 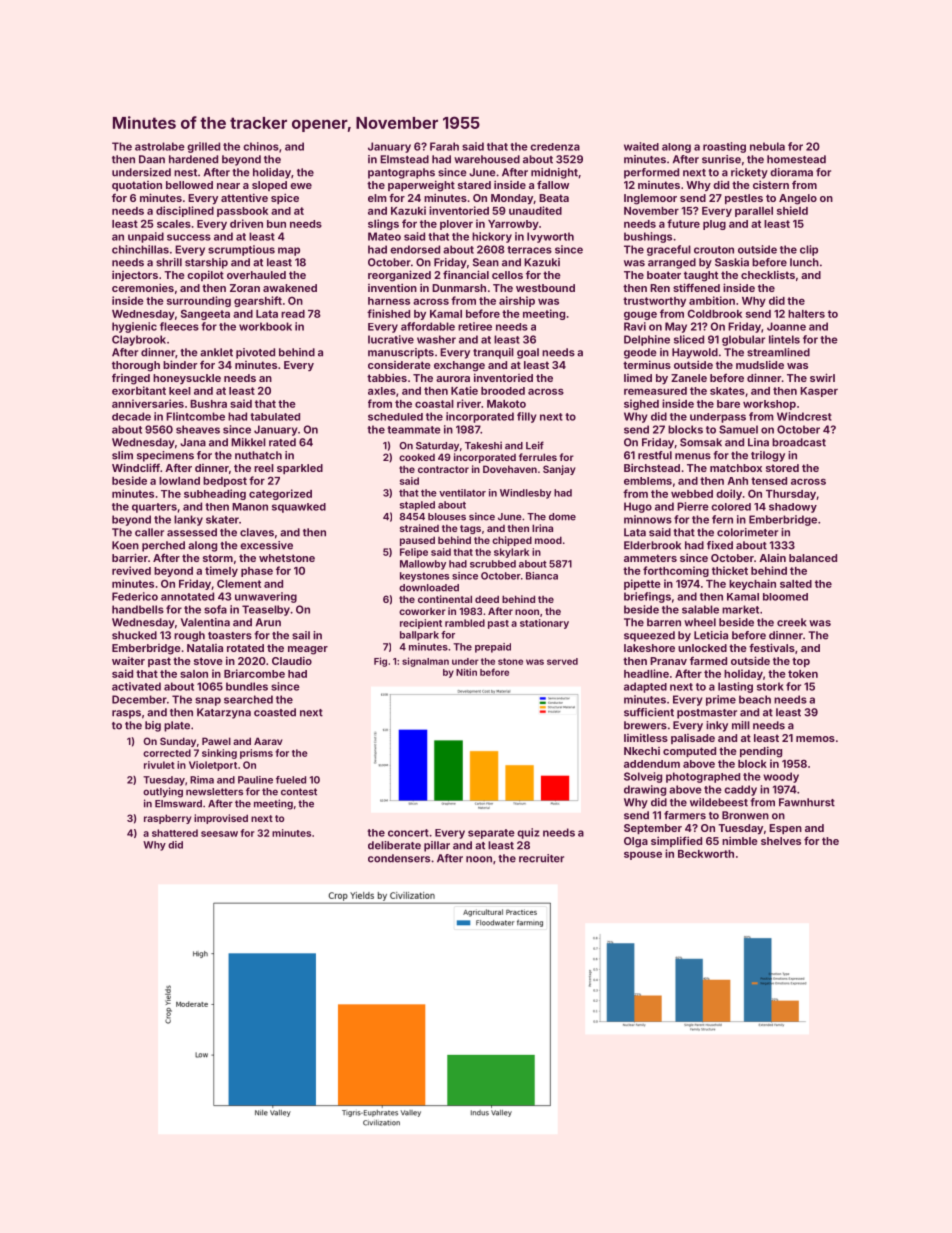 I want to click on teammate, so click(x=414, y=430).
